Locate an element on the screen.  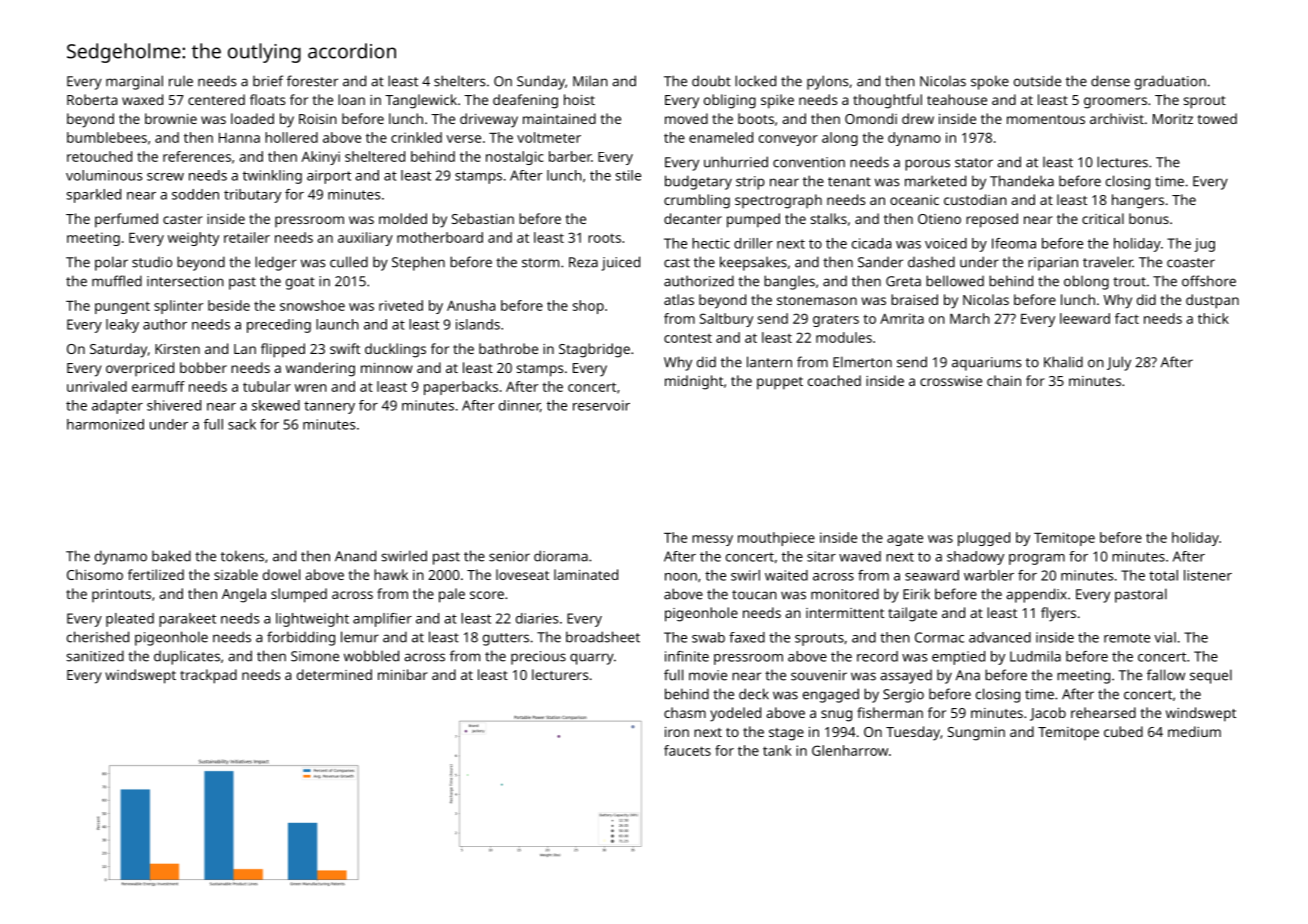
Ludmila is located at coordinates (1035, 656).
